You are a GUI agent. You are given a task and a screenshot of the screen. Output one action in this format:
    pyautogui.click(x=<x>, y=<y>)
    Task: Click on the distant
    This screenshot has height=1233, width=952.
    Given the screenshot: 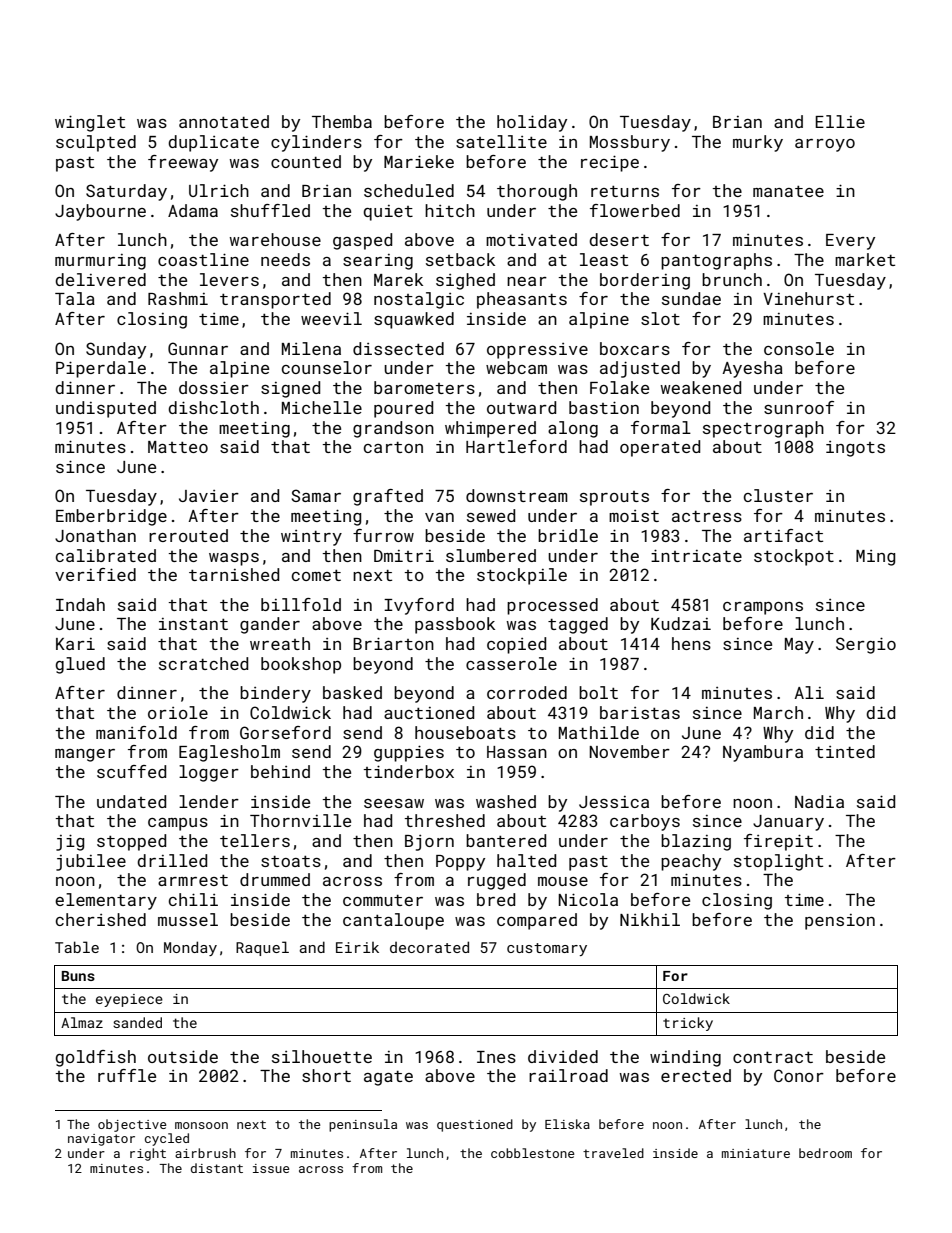 What is the action you would take?
    pyautogui.click(x=217, y=1168)
